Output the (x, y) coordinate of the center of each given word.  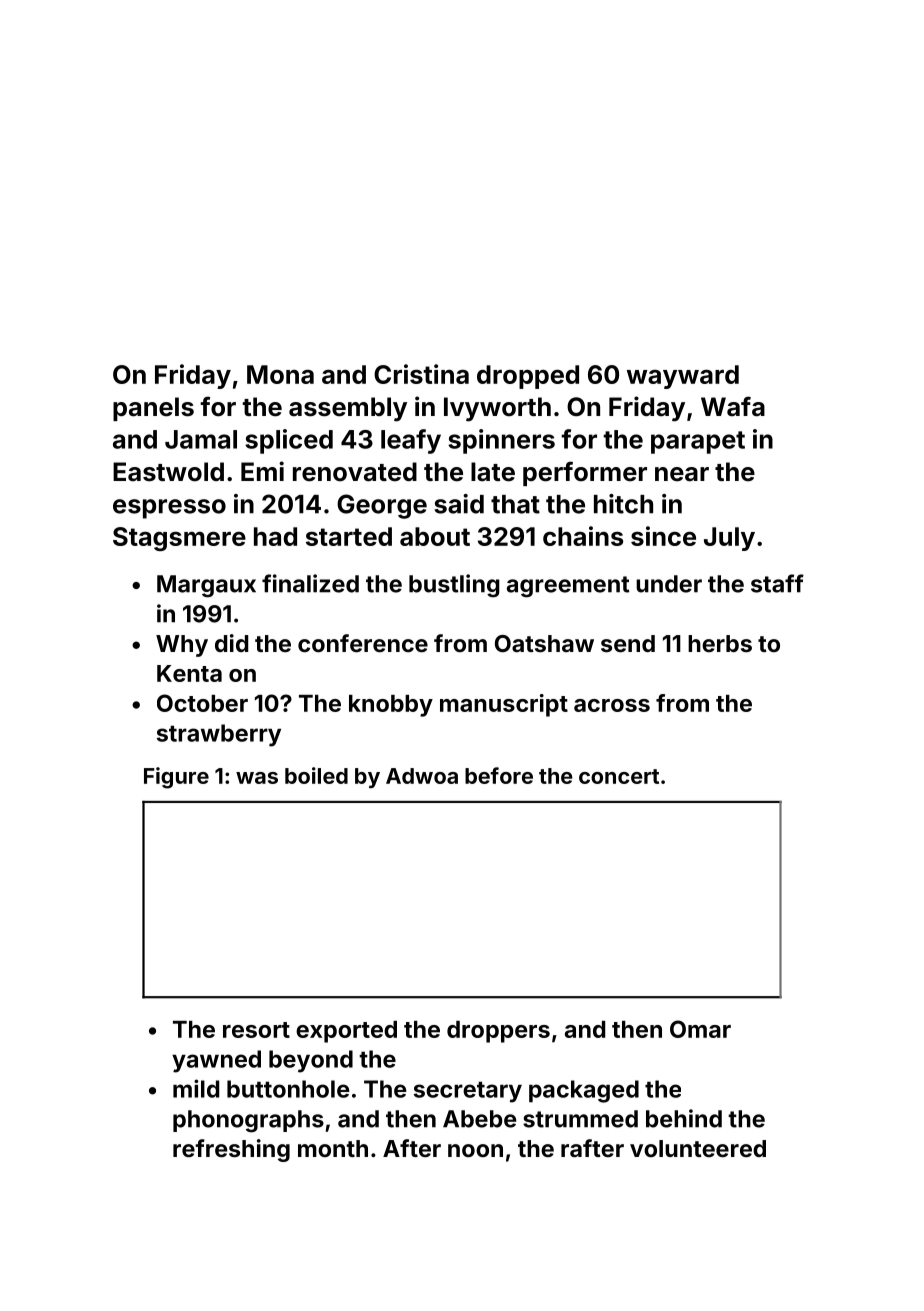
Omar (700, 1029)
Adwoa (422, 776)
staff (777, 583)
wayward (683, 377)
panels (153, 409)
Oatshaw (544, 643)
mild (196, 1088)
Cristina (421, 374)
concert (619, 776)
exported (346, 1032)
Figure (176, 778)
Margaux (206, 586)
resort (256, 1030)
